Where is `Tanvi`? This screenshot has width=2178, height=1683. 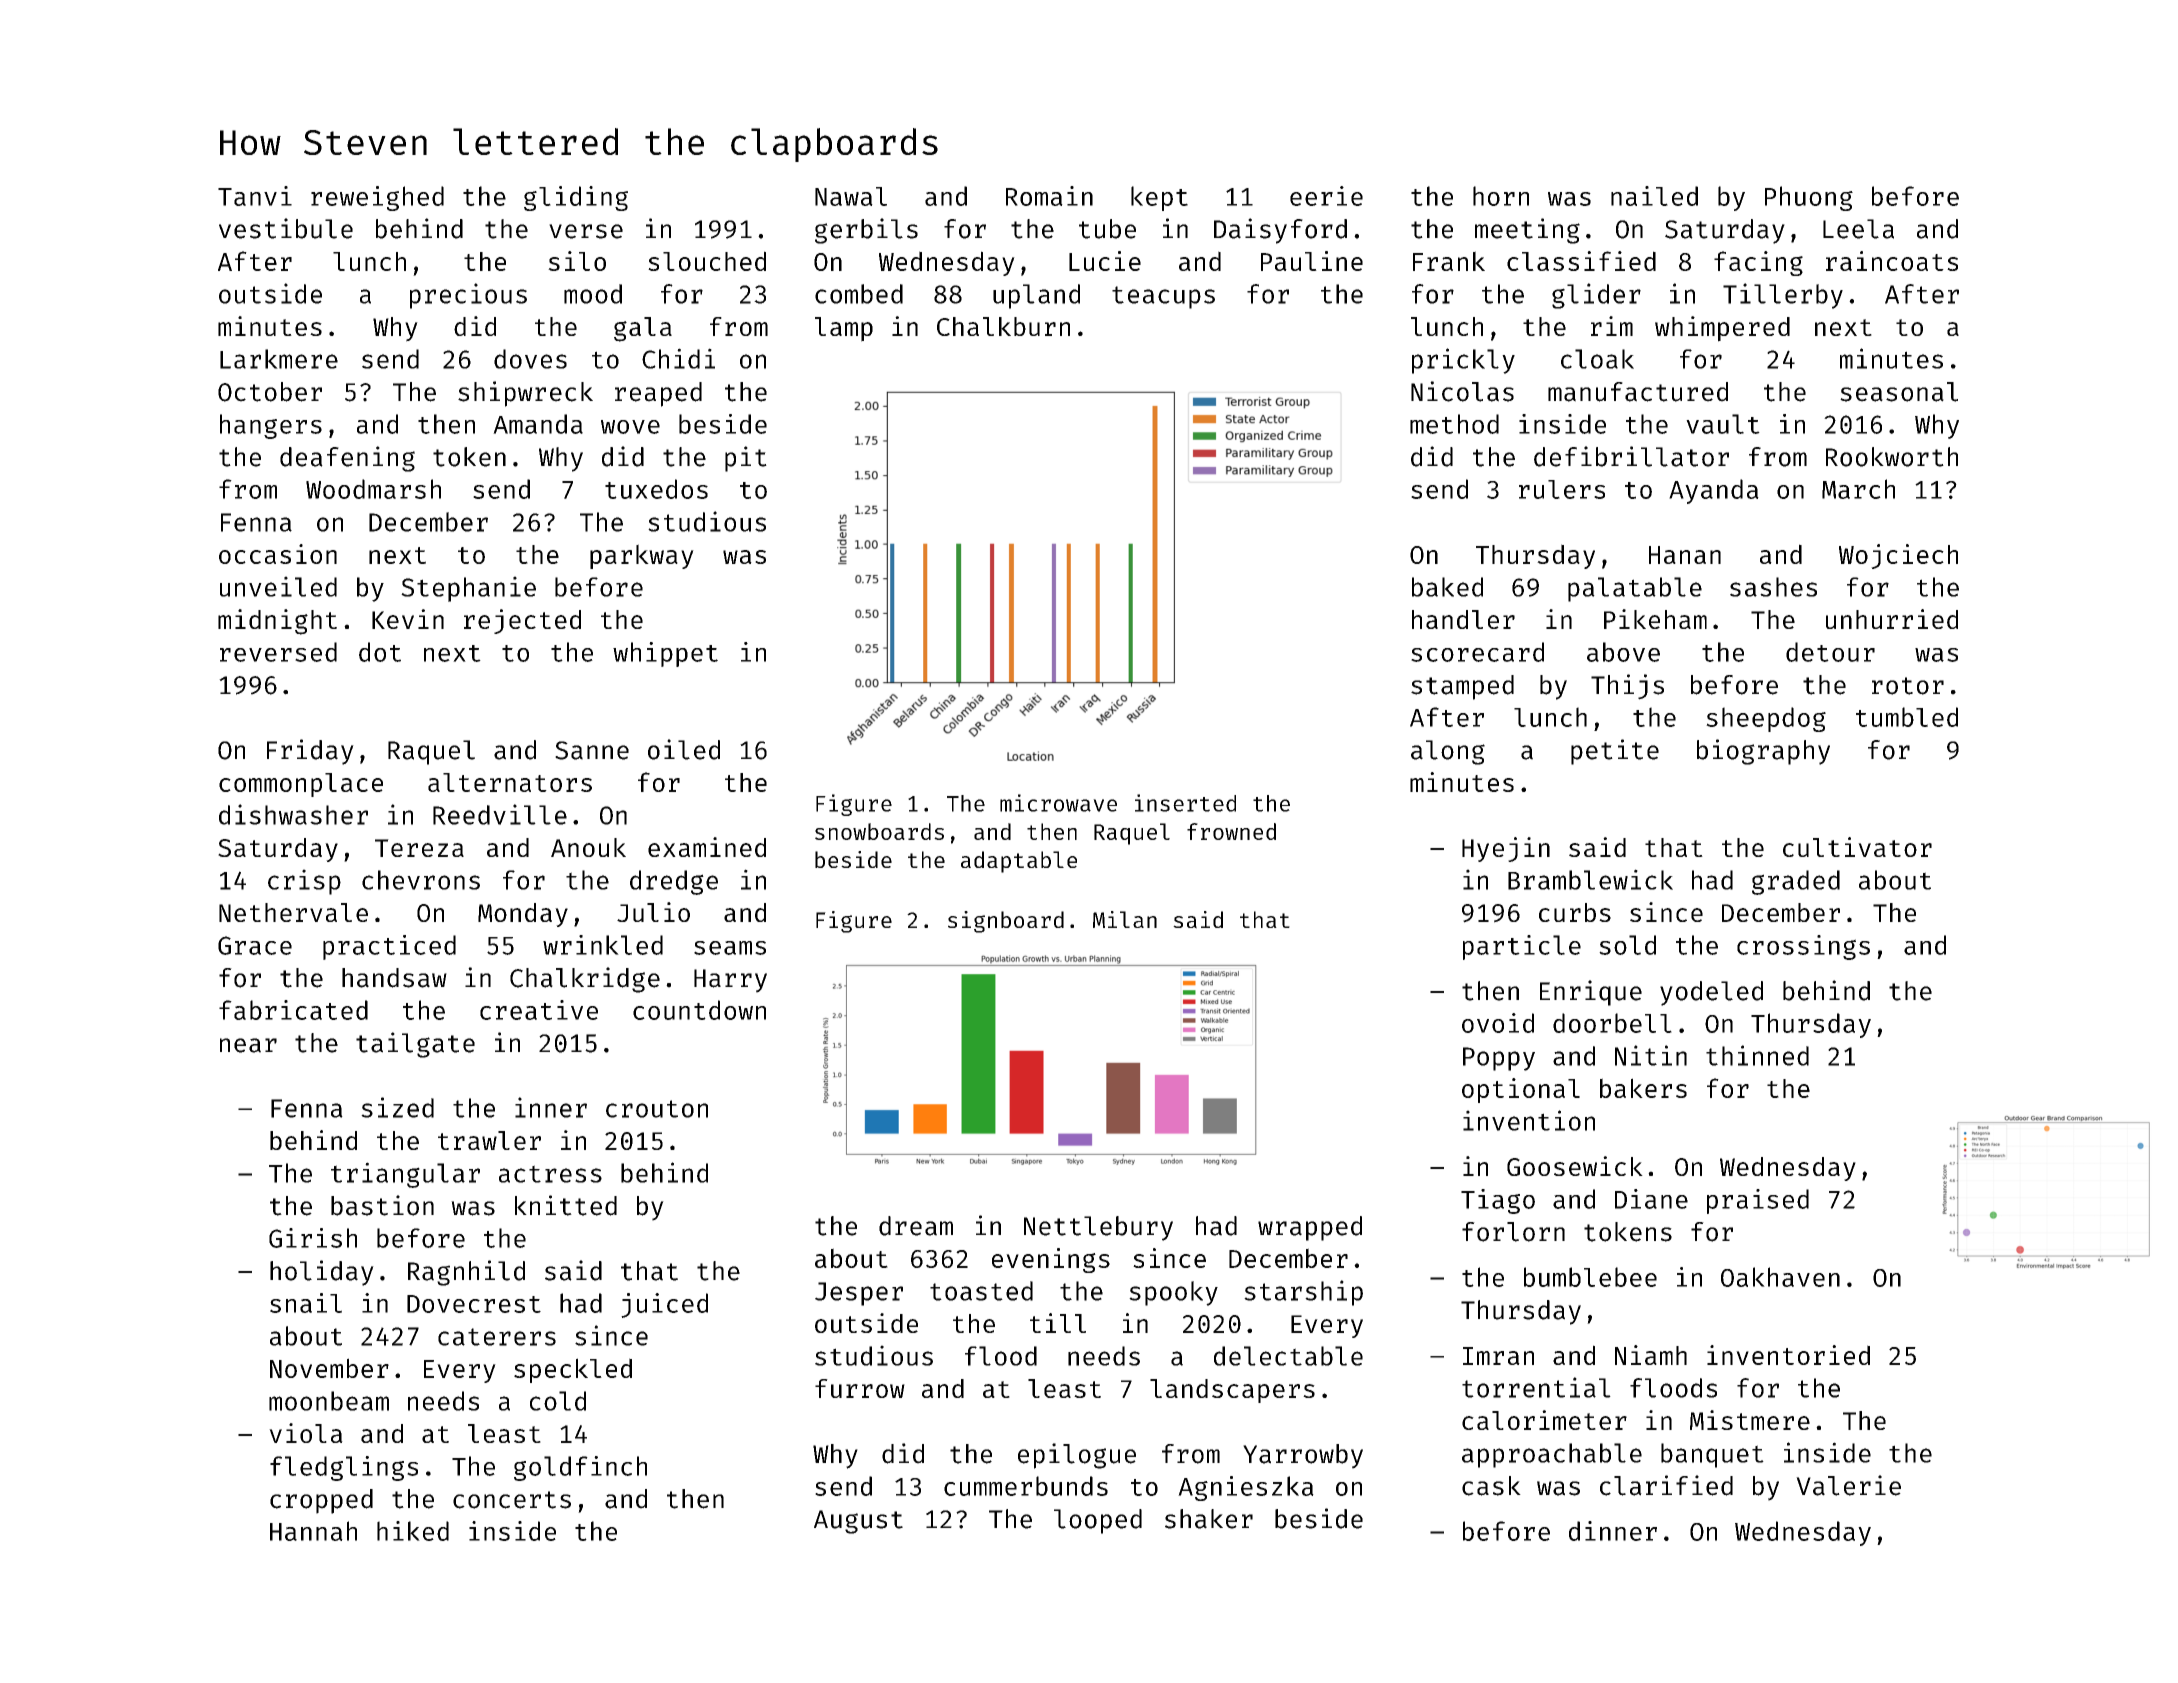
Tanvi is located at coordinates (255, 196).
